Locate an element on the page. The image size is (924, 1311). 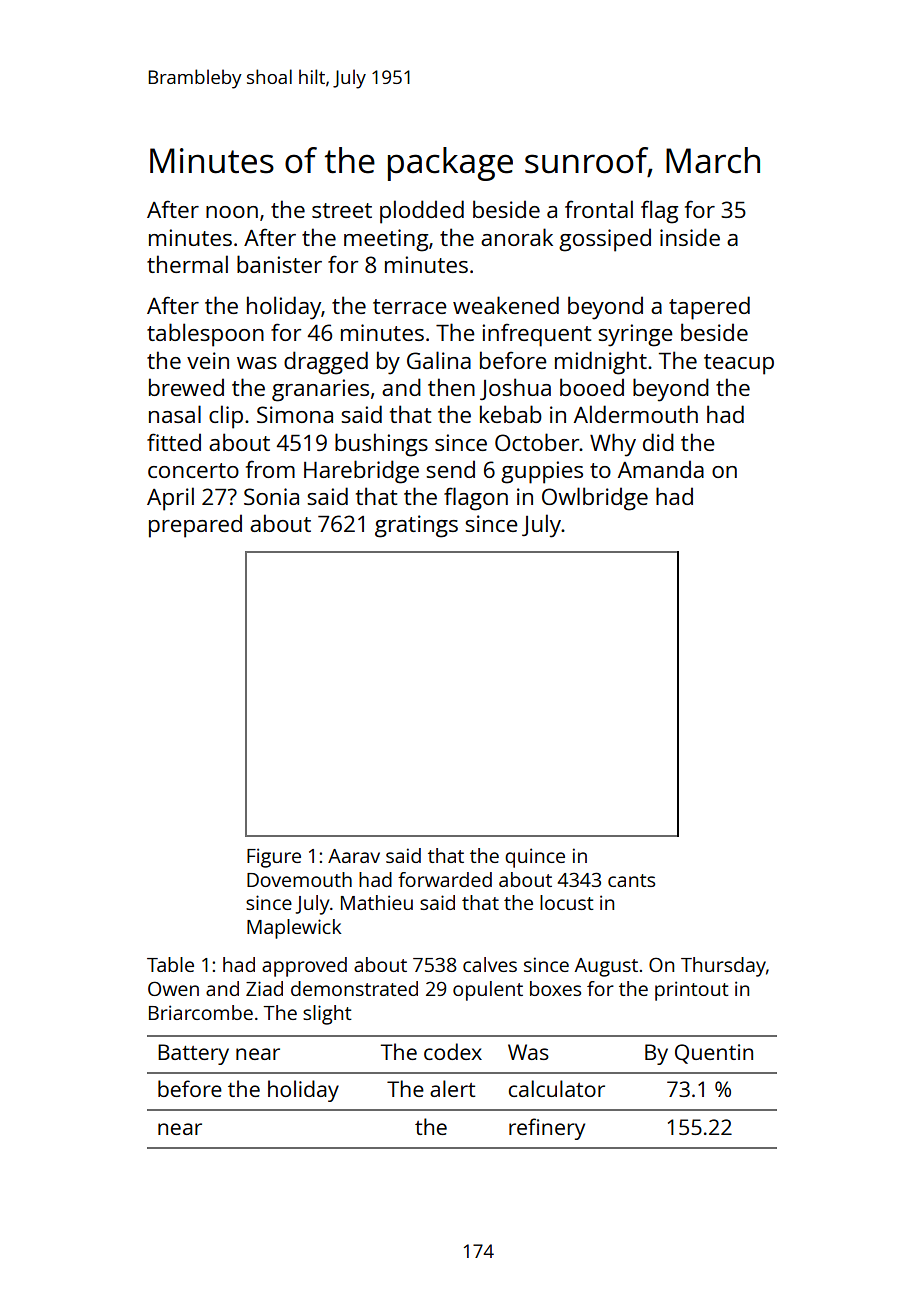
slight is located at coordinates (327, 1015).
